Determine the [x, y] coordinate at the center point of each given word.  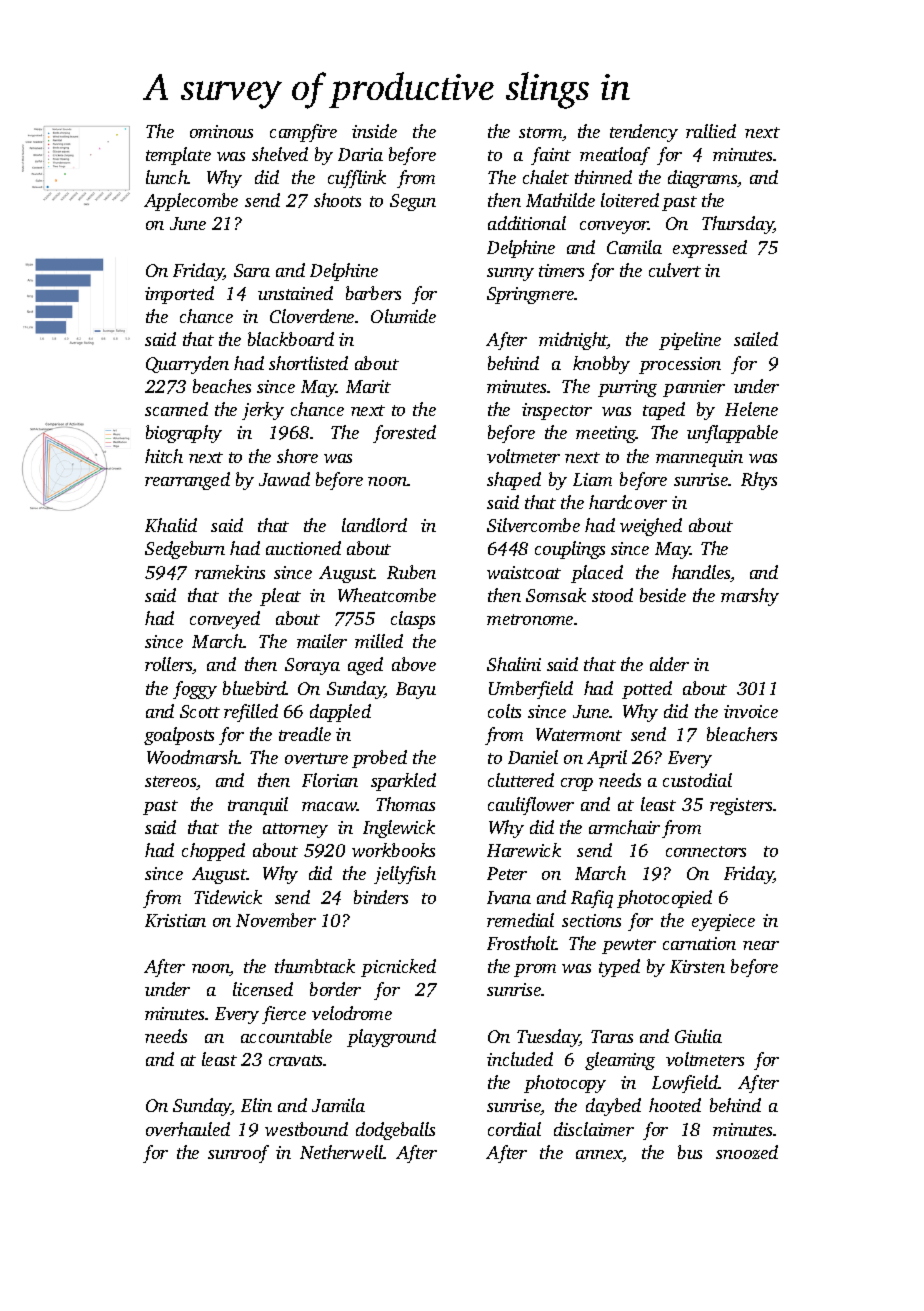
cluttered [521, 780]
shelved [280, 154]
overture [316, 758]
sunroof [238, 1154]
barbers [373, 293]
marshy [750, 597]
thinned [603, 177]
